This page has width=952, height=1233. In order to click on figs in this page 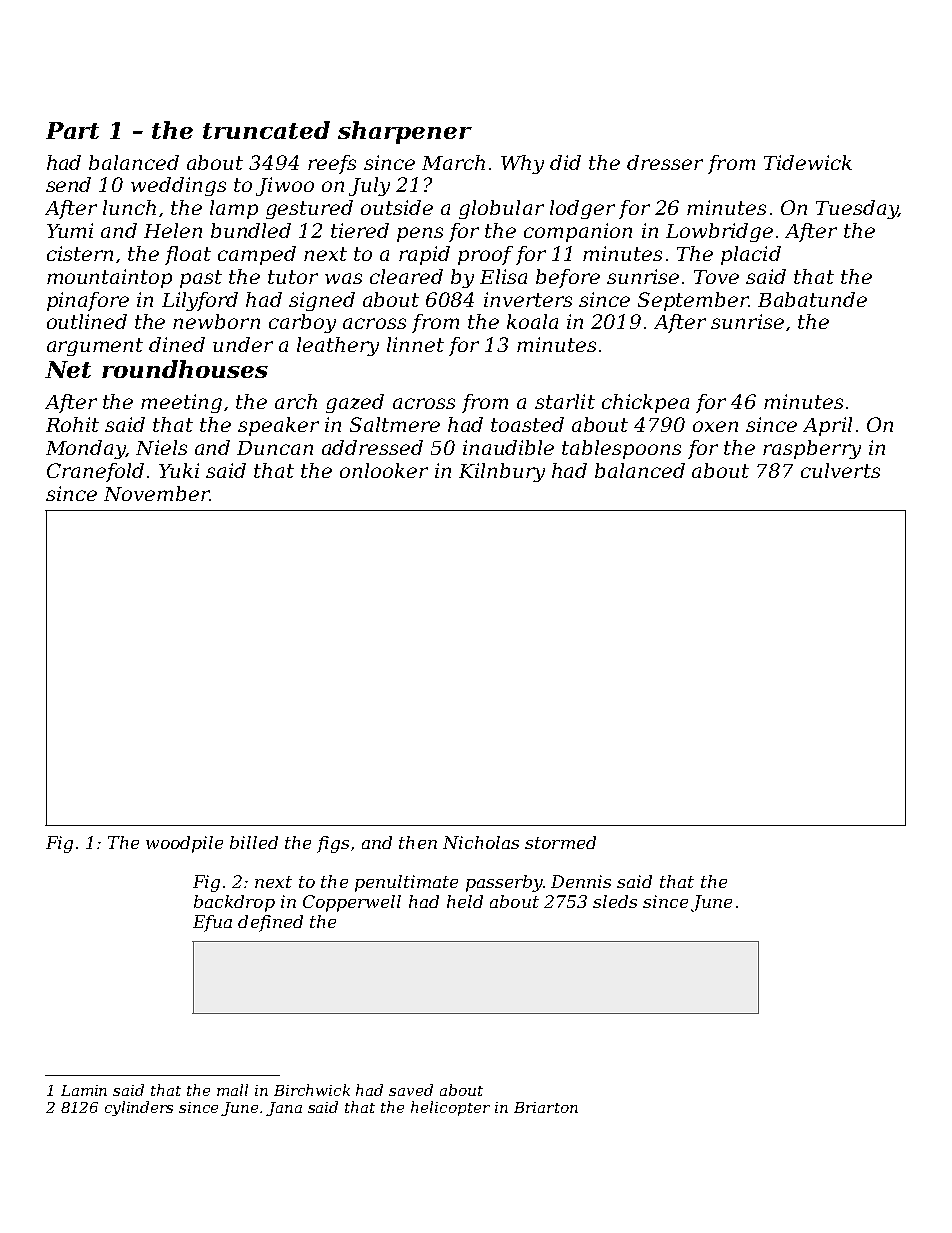, I will do `click(333, 844)`.
